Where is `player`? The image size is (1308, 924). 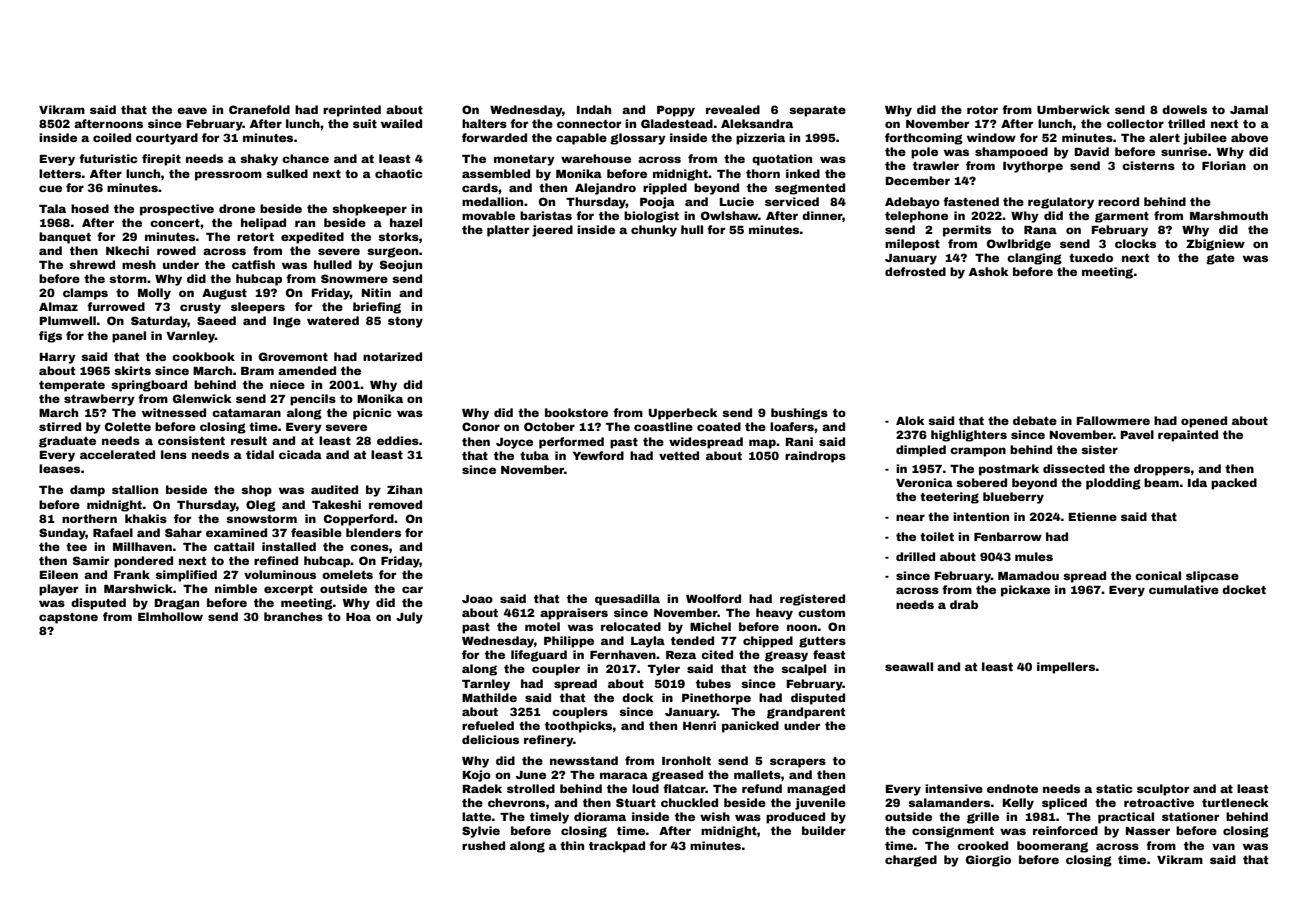
player is located at coordinates (58, 590).
